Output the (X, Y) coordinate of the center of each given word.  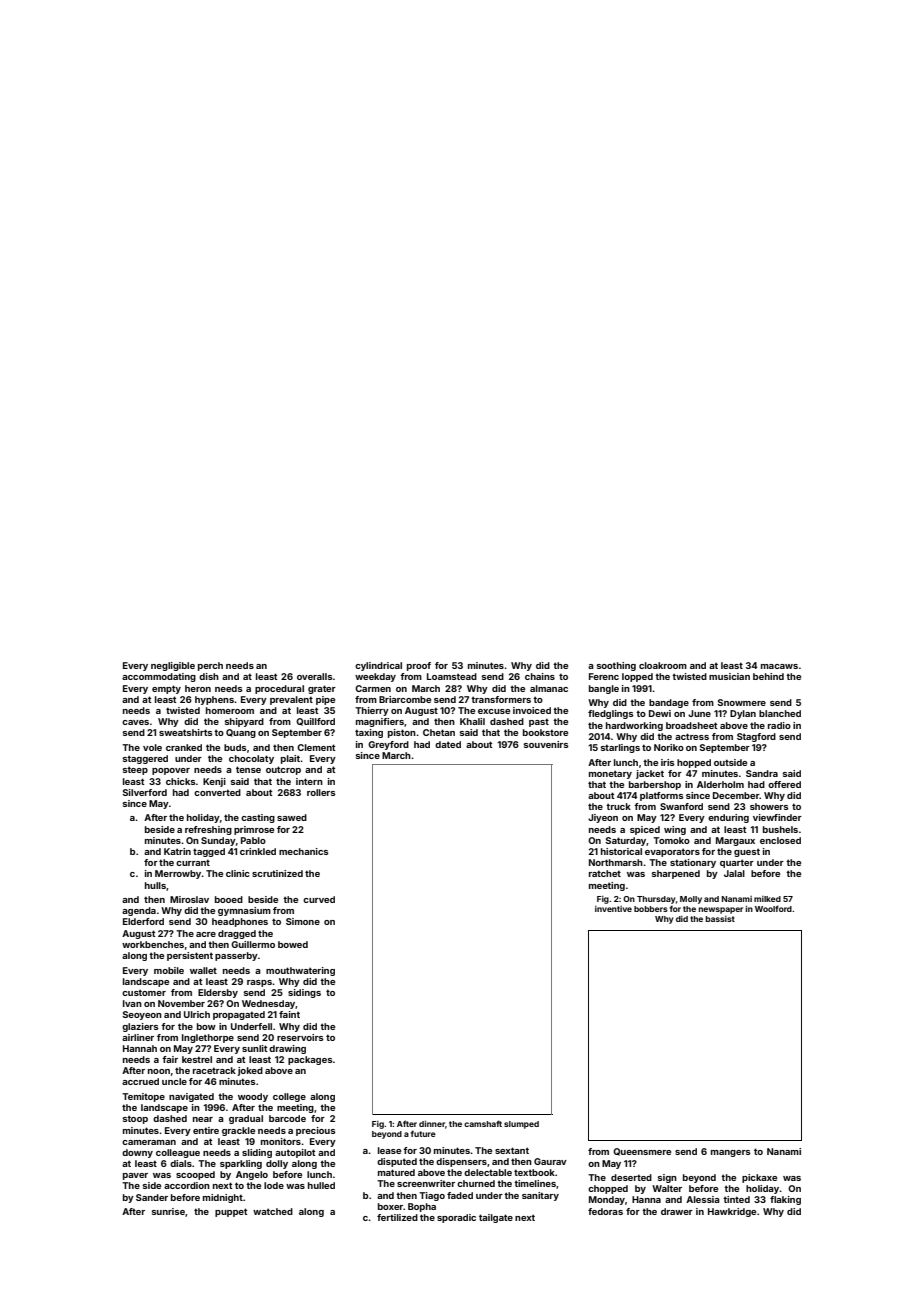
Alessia (703, 1199)
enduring (728, 818)
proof (419, 666)
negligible (173, 666)
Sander (152, 1197)
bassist (720, 919)
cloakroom (663, 665)
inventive (613, 909)
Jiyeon (603, 818)
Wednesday (269, 1004)
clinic (238, 873)
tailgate (496, 1218)
